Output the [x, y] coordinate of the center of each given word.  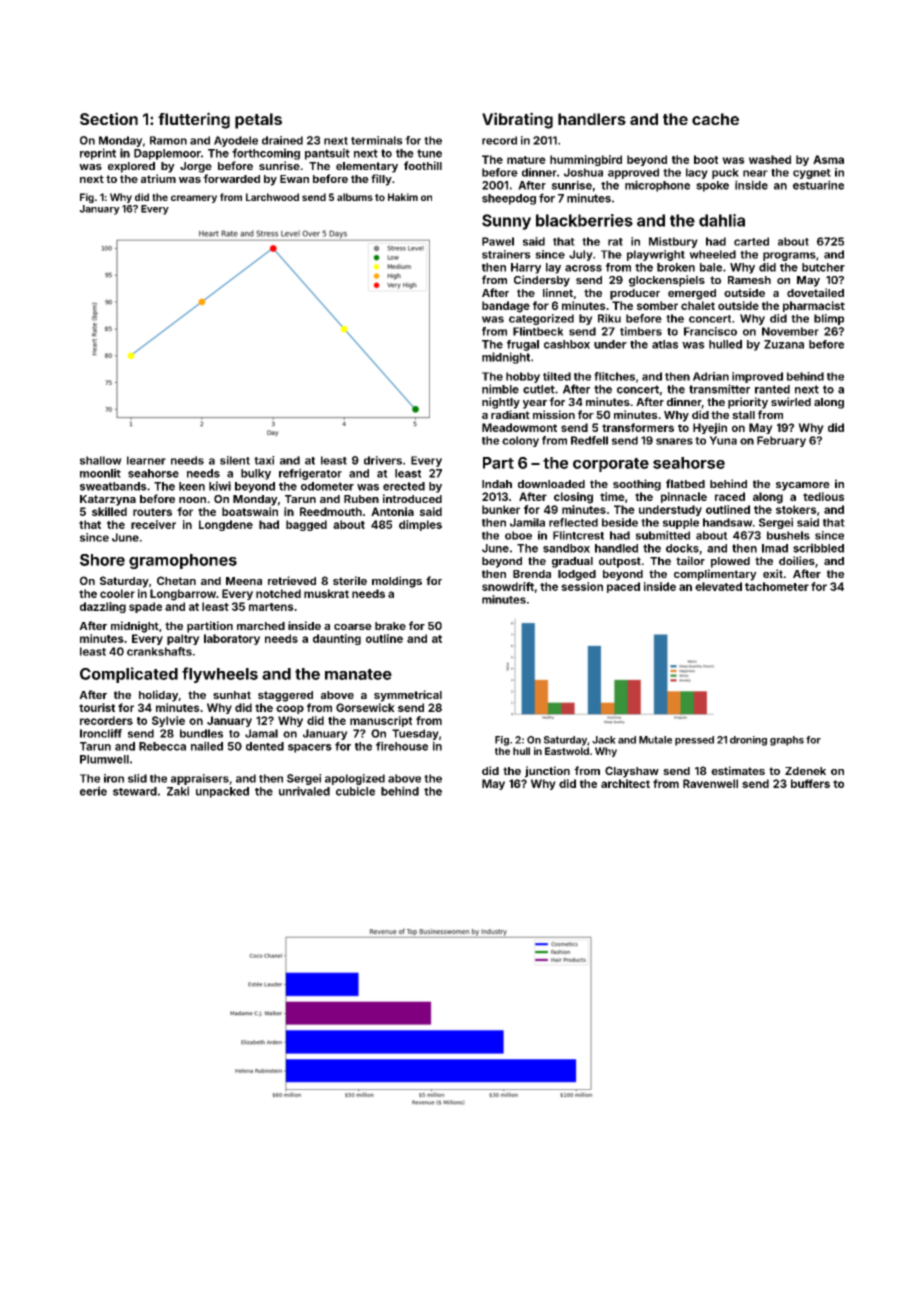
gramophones [183, 561]
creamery [194, 199]
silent [235, 460]
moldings [397, 582]
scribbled [818, 548]
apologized [355, 779]
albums [355, 197]
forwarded [231, 178]
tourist [97, 707]
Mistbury [673, 242]
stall [743, 415]
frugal [523, 345]
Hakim [403, 197]
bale [711, 267]
